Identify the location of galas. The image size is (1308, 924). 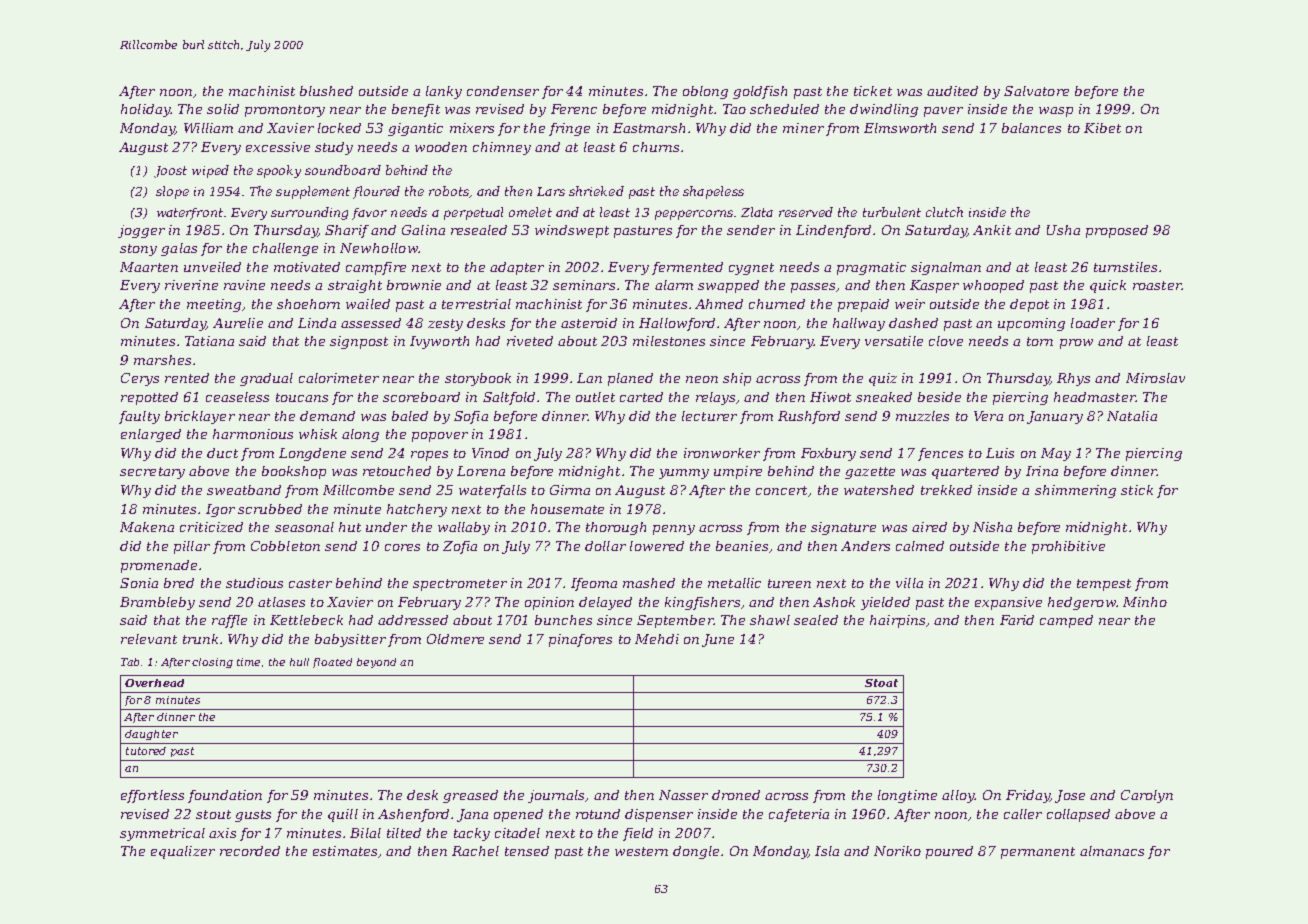
(179, 249).
